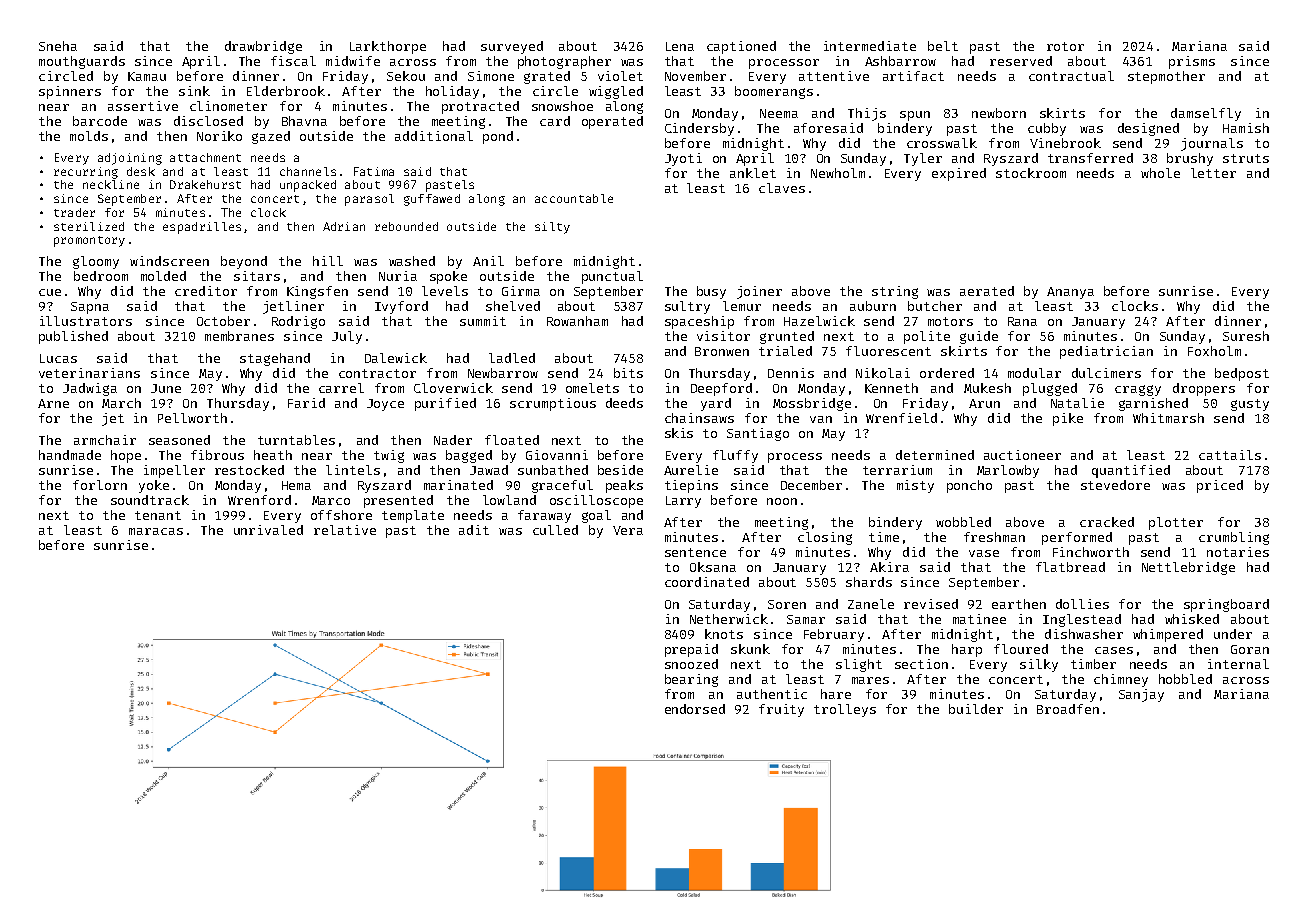  What do you see at coordinates (1070, 567) in the image?
I see `flatbread` at bounding box center [1070, 567].
